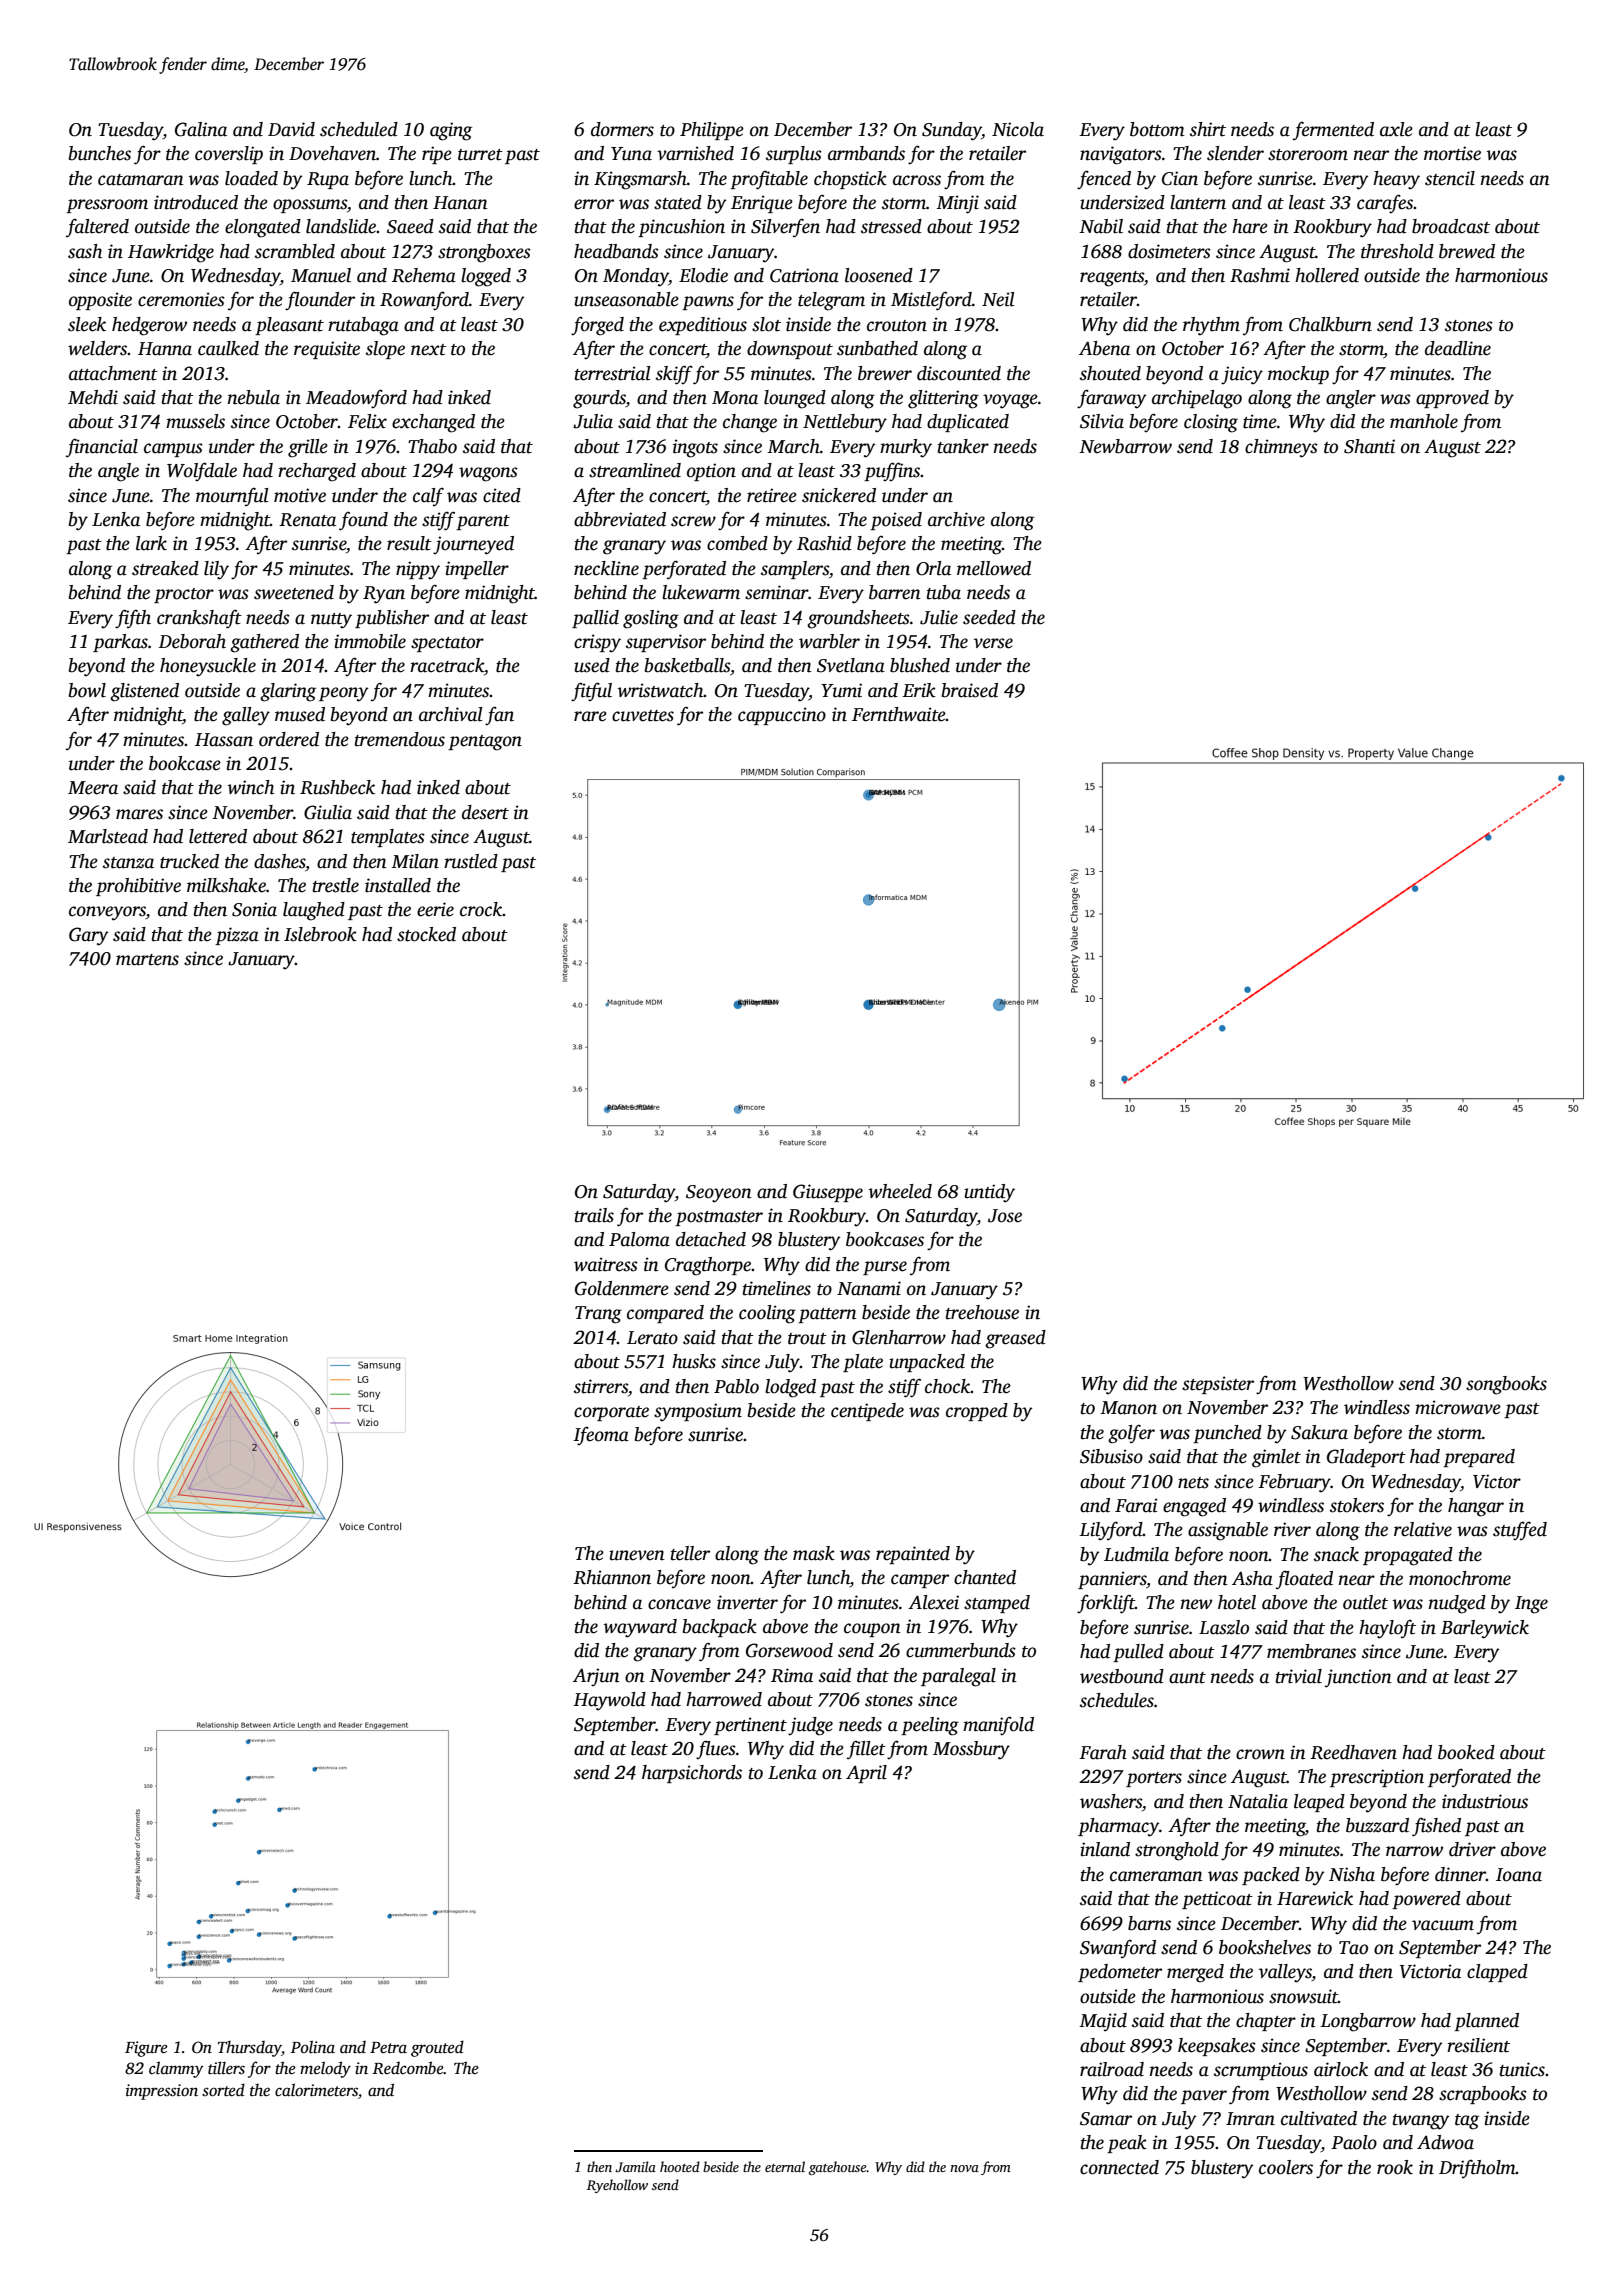 The width and height of the image is (1620, 2292). What do you see at coordinates (1466, 1752) in the image?
I see `booked` at bounding box center [1466, 1752].
